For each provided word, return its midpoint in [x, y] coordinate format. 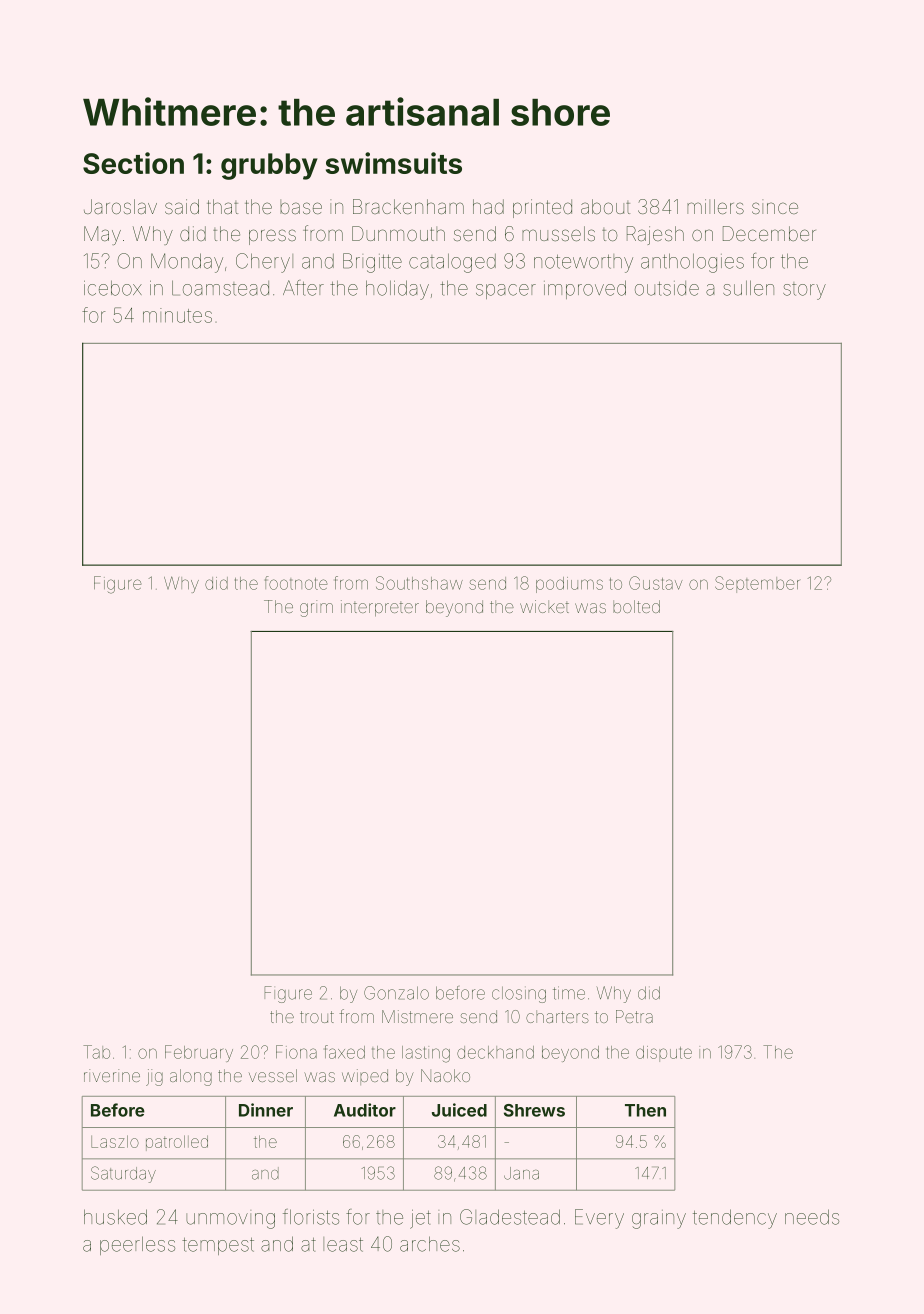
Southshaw [419, 583]
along [191, 1077]
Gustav [656, 583]
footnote [296, 583]
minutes [177, 315]
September [757, 584]
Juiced [459, 1110]
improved [585, 289]
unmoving [230, 1221]
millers [715, 206]
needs [812, 1217]
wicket [544, 606]
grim [316, 608]
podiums [569, 585]
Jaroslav [120, 206]
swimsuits [394, 163]
